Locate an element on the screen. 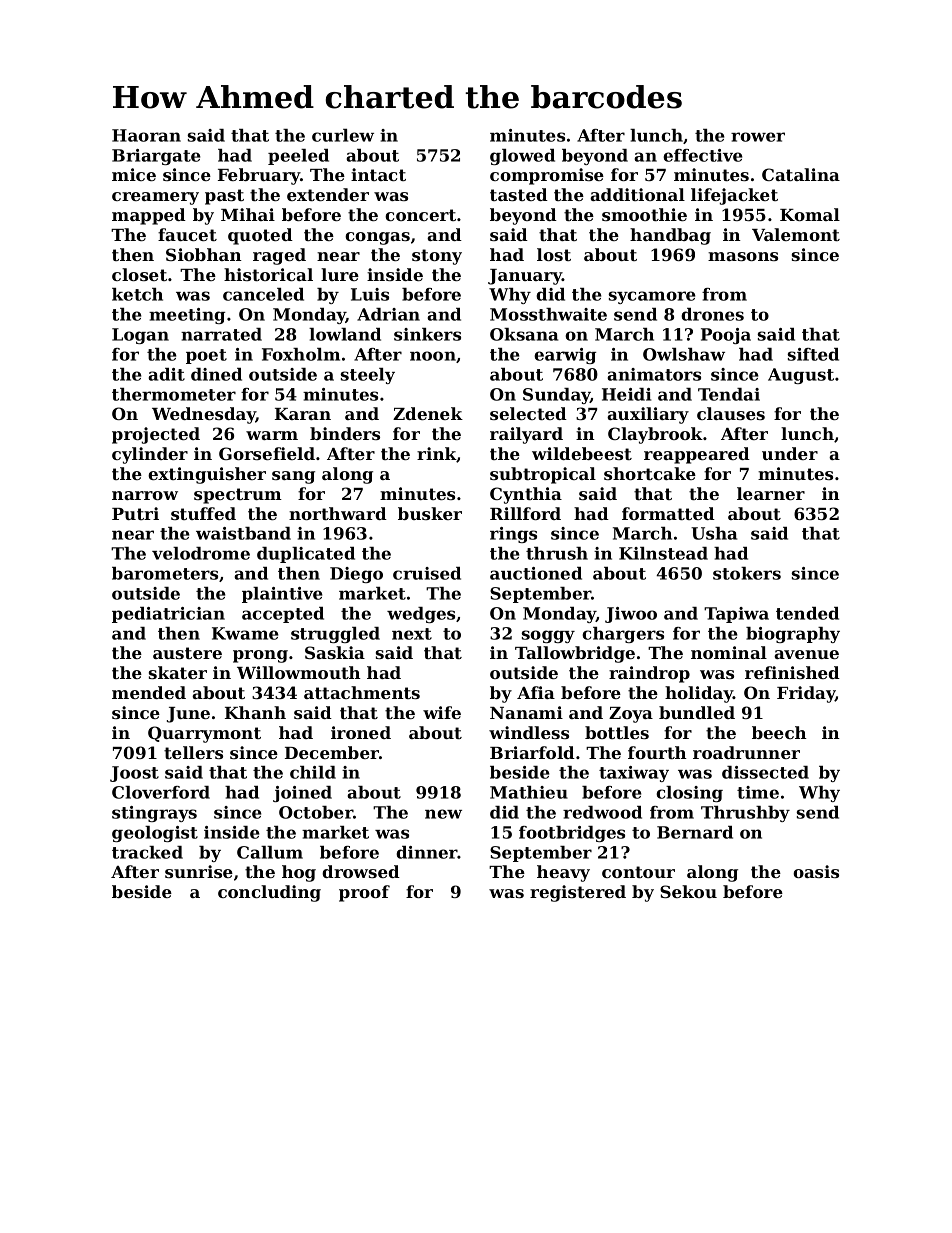  lifejacket is located at coordinates (734, 196).
